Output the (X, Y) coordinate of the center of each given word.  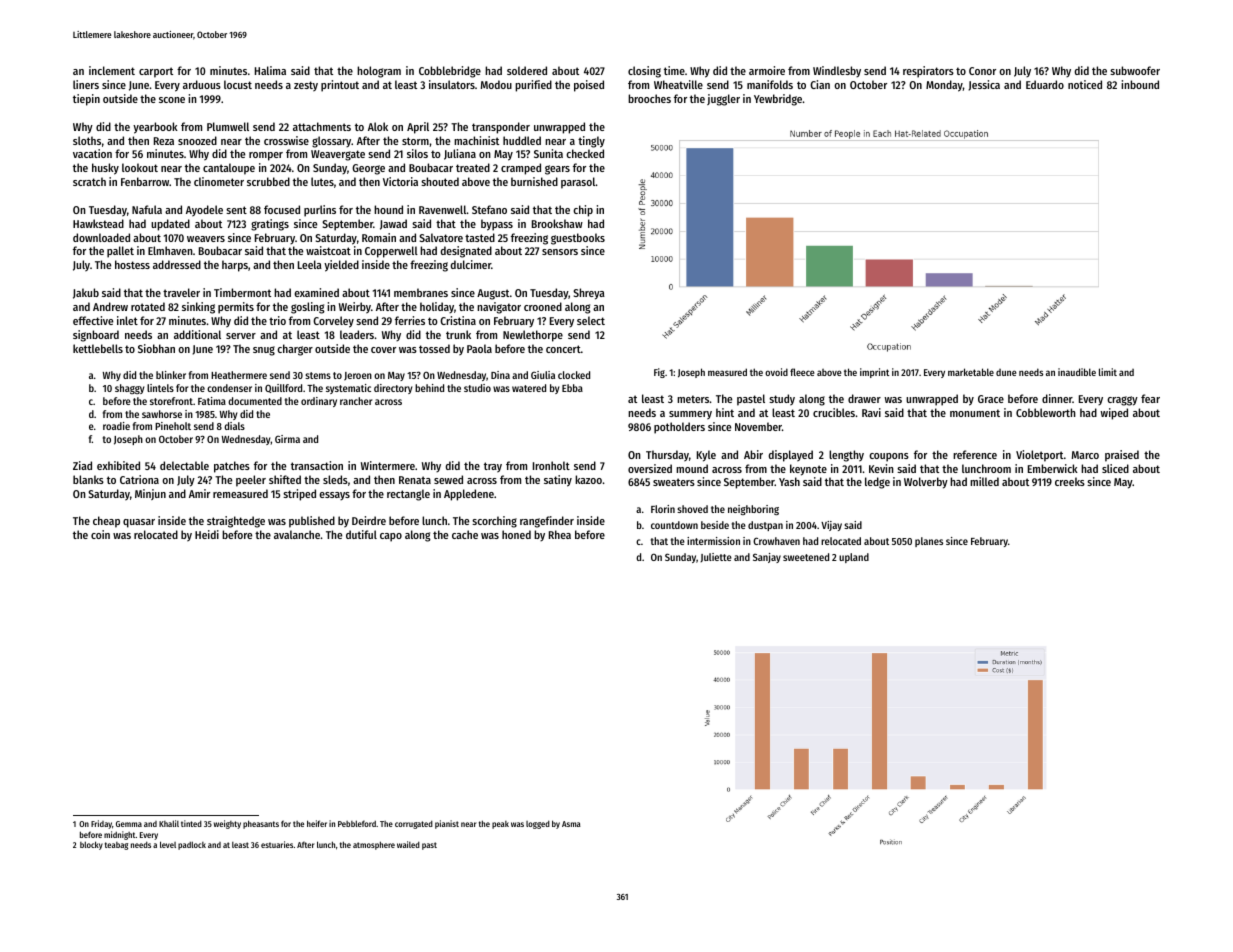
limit (1108, 372)
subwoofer (1135, 70)
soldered (527, 70)
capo (391, 537)
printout (340, 86)
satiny (558, 481)
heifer (317, 823)
